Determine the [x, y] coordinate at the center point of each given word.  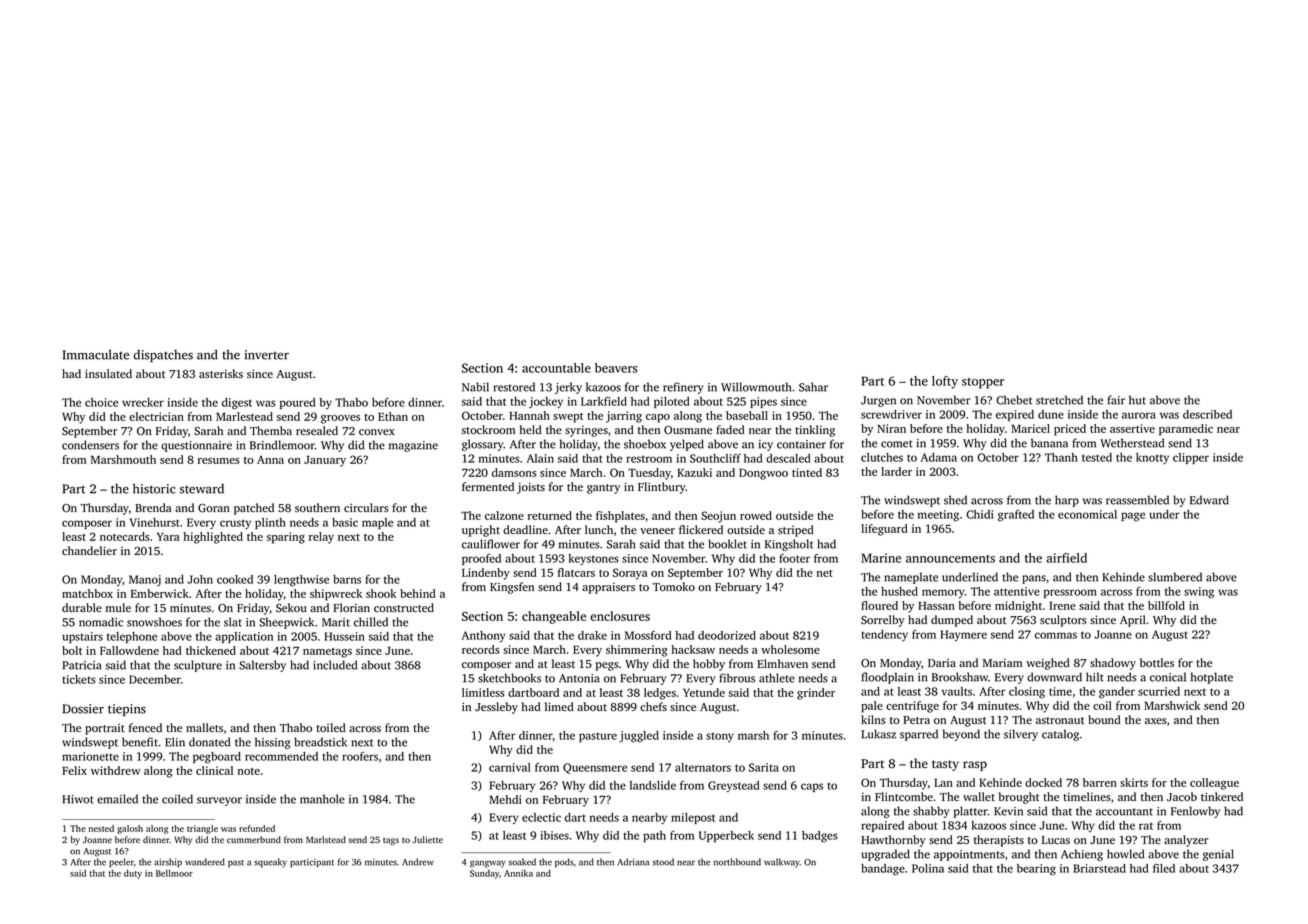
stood [663, 862]
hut [1137, 400]
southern [317, 507]
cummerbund [254, 839]
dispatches [163, 356]
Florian [351, 607]
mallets [204, 727]
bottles [1157, 662]
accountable [556, 368]
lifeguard [884, 530]
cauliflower [491, 544]
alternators [703, 767]
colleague [1214, 784]
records [481, 649]
